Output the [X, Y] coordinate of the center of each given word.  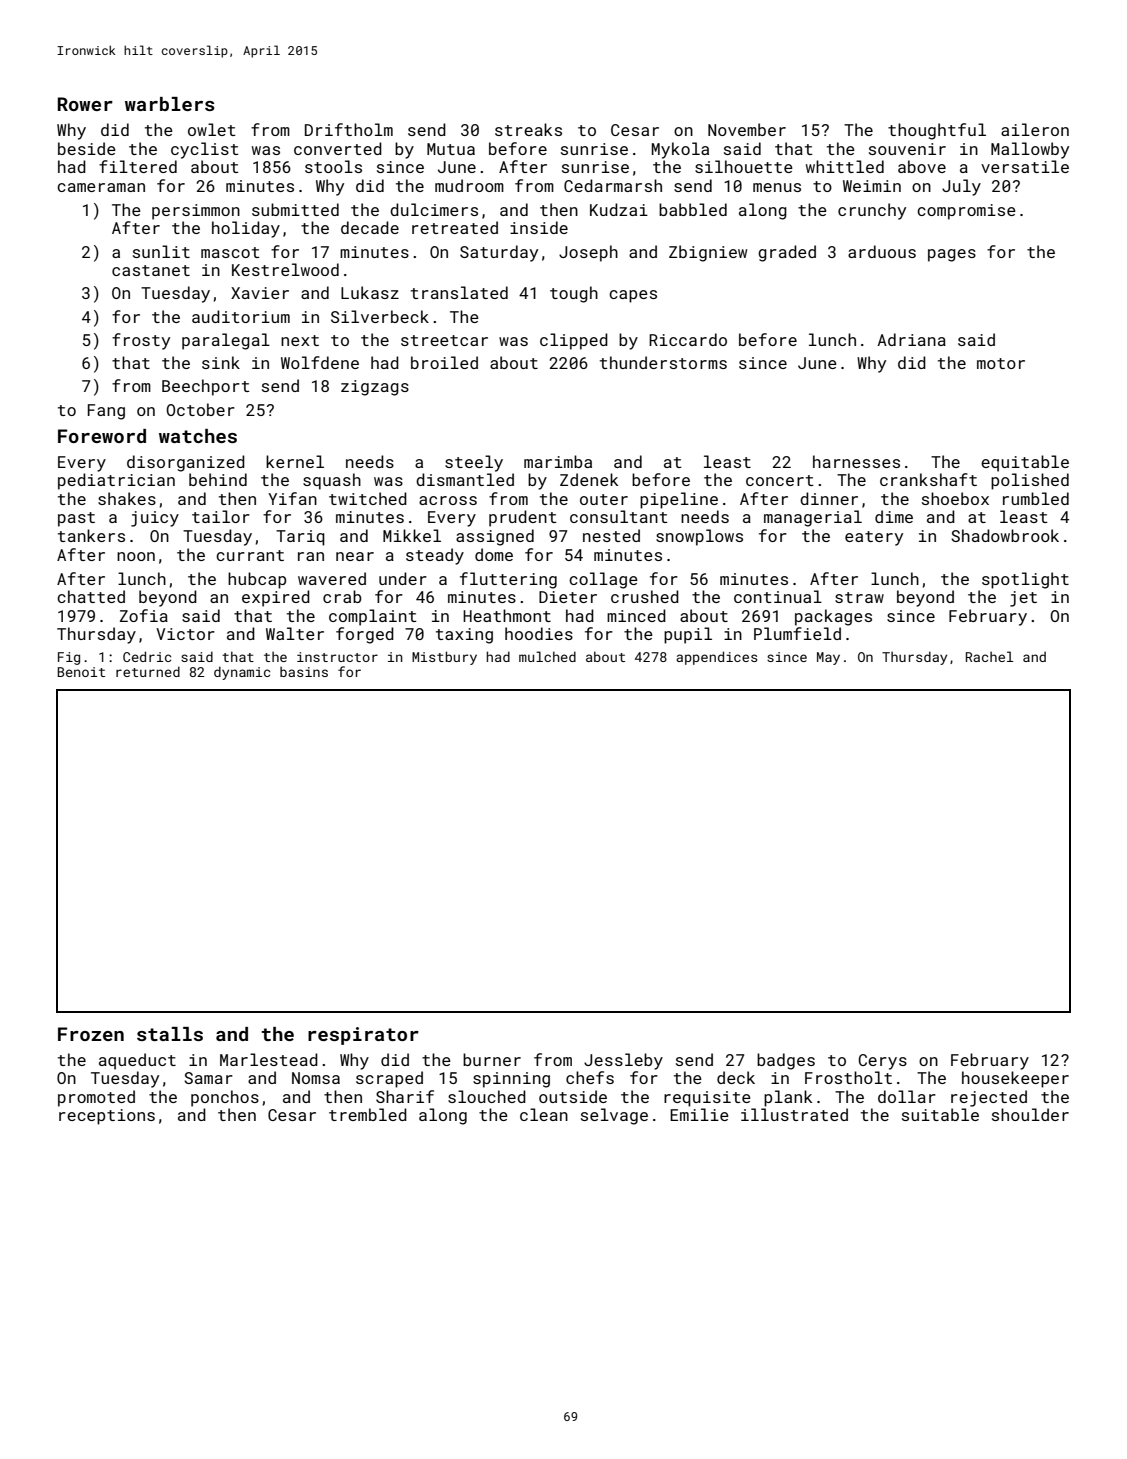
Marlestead [269, 1059]
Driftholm [349, 129]
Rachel [989, 656]
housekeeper [1015, 1079]
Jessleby [623, 1061]
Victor [185, 634]
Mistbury [444, 658]
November [747, 129]
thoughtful [937, 131]
